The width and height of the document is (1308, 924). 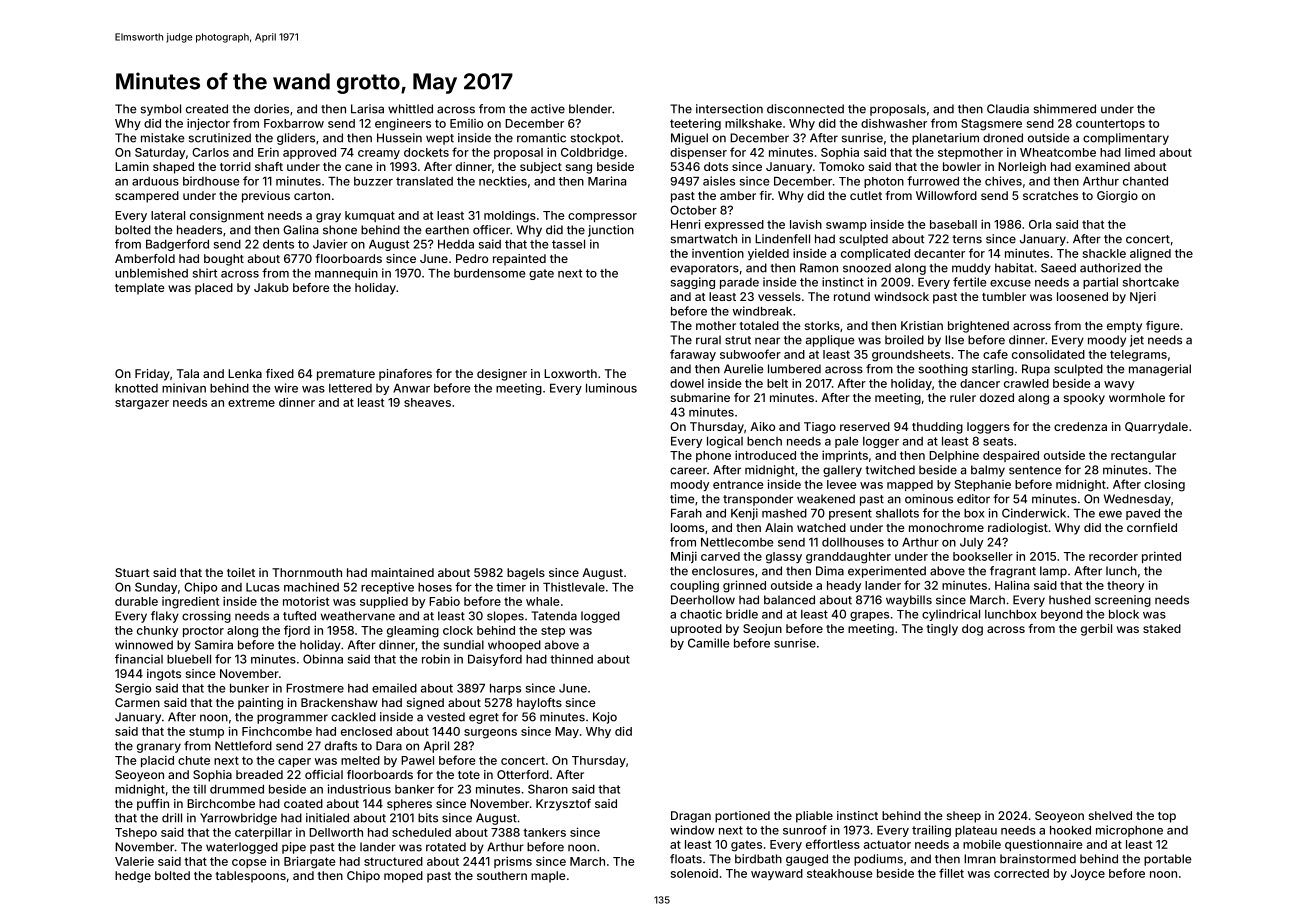 I want to click on drummed, so click(x=237, y=789).
